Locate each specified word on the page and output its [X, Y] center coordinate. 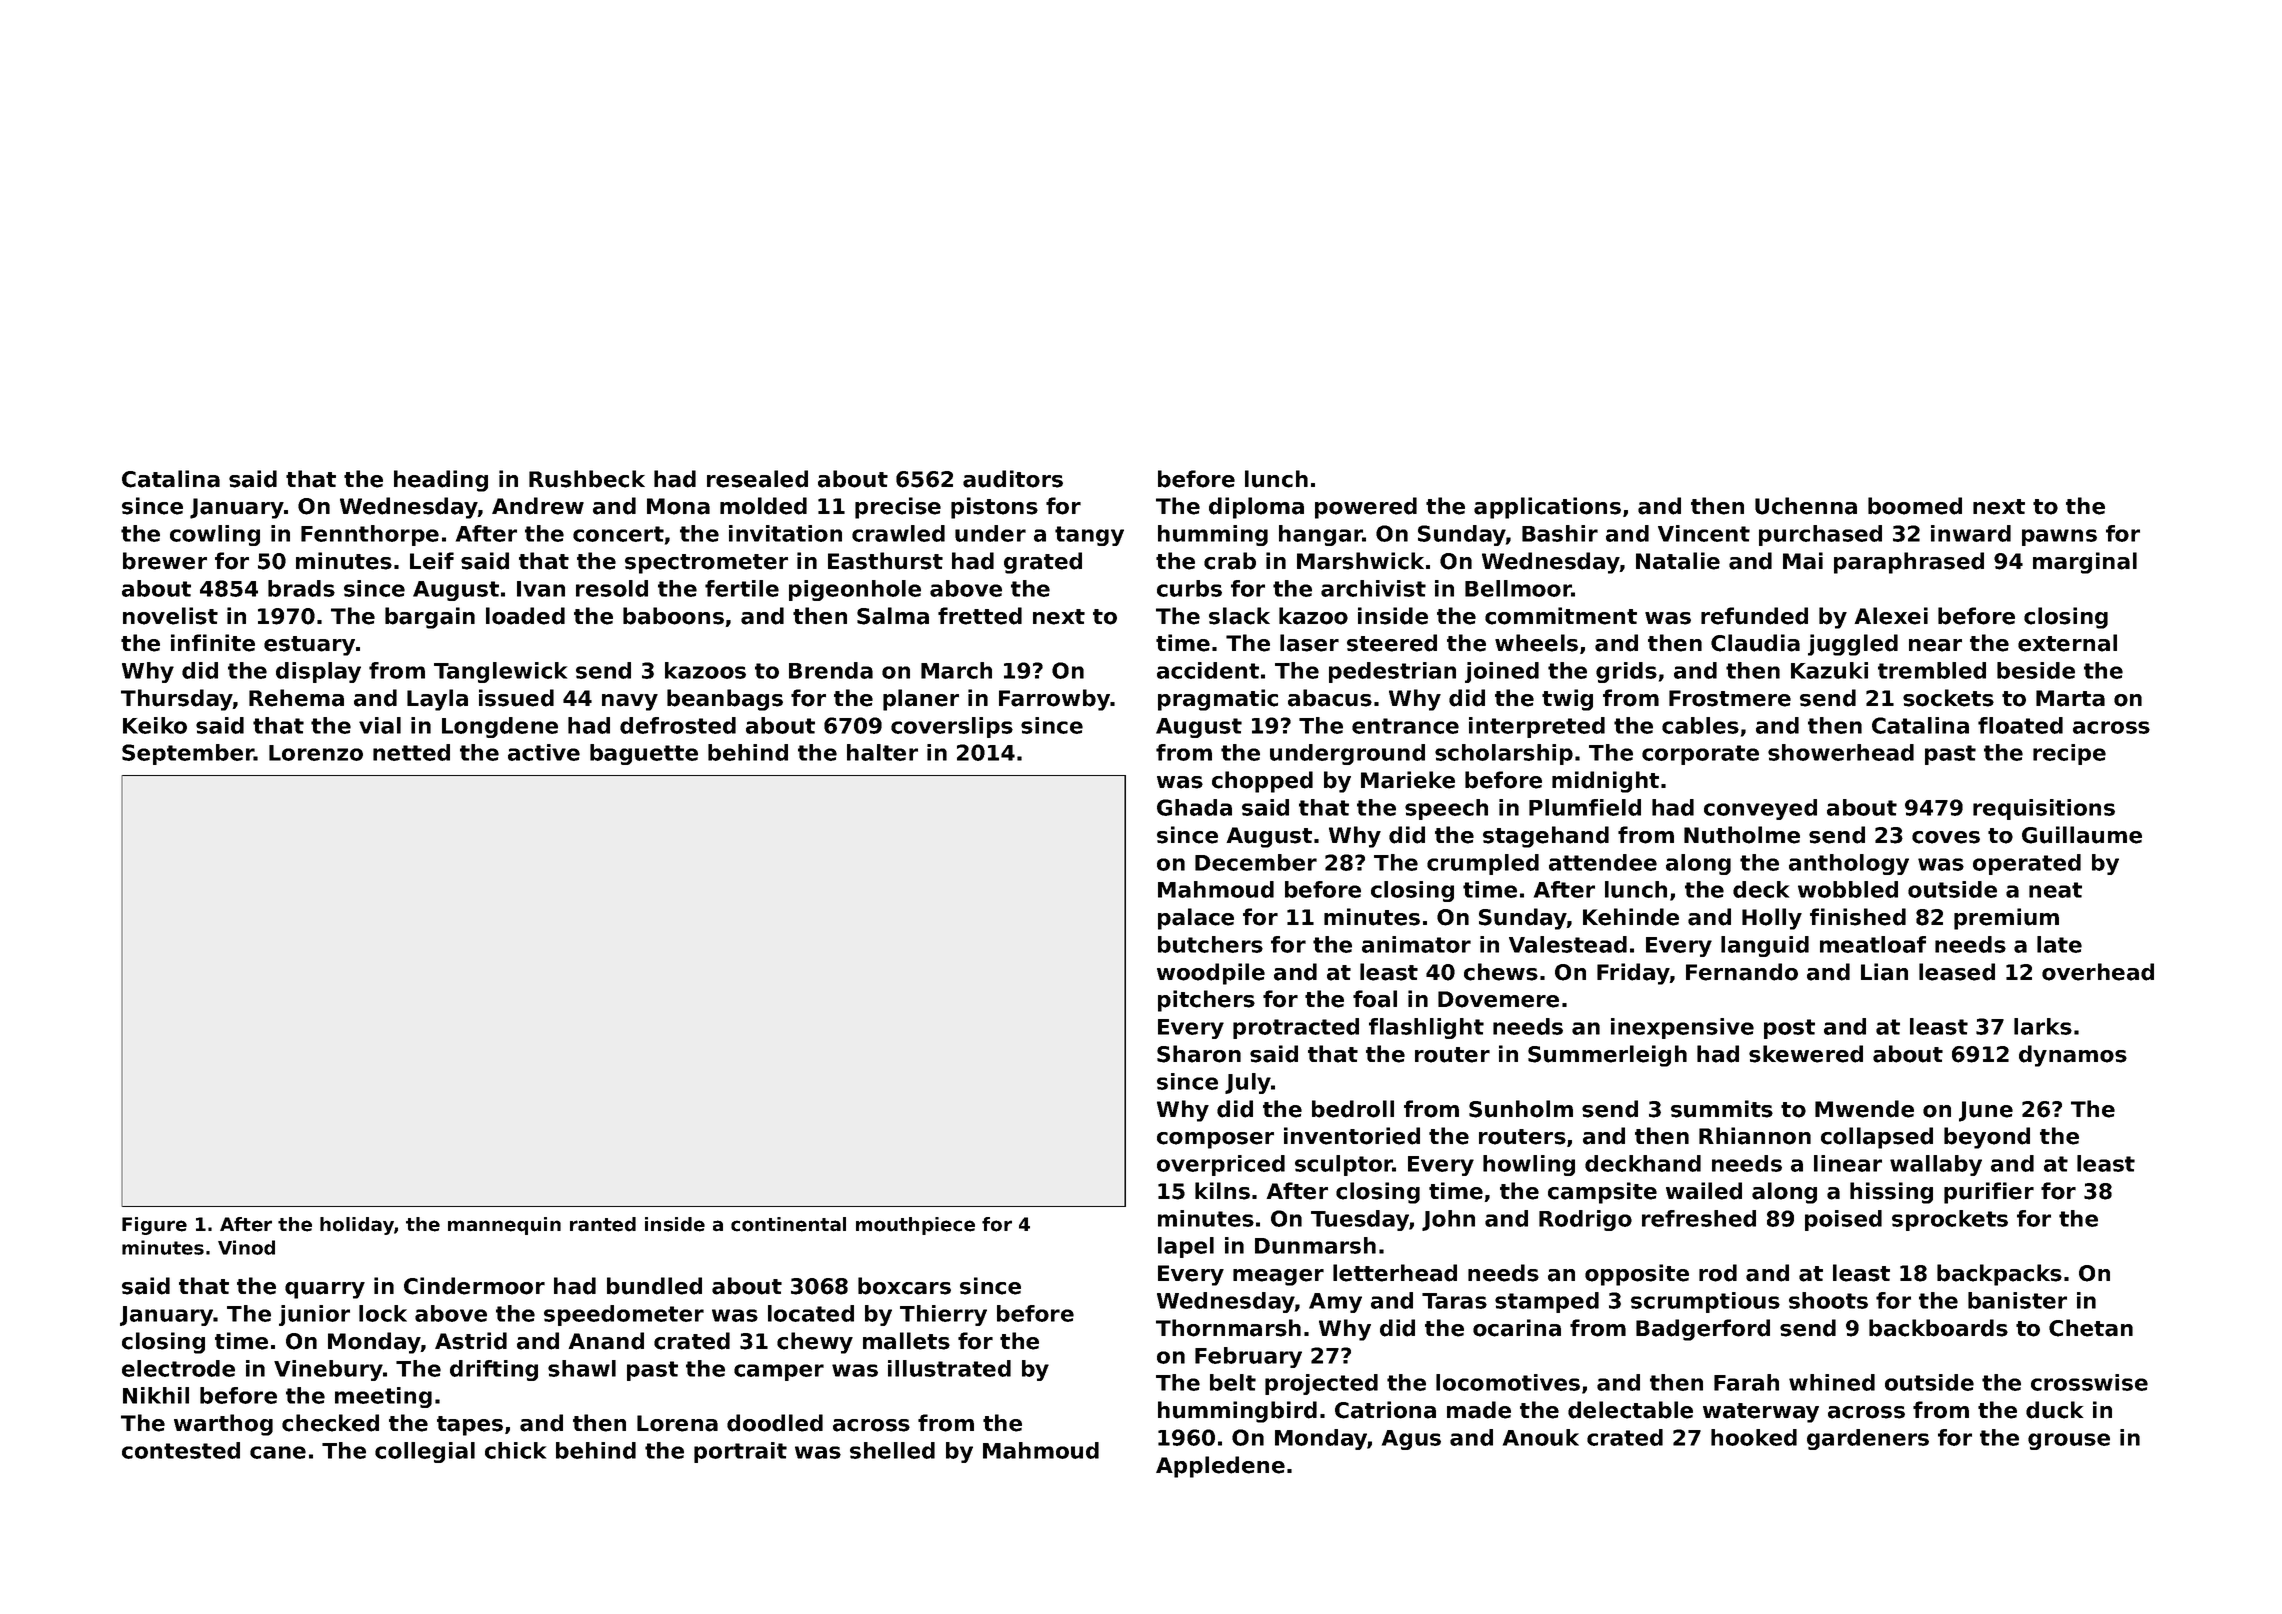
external [2067, 643]
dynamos [2073, 1056]
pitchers [1206, 1001]
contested [181, 1450]
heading [441, 481]
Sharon [1199, 1054]
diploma [1256, 508]
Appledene [1220, 1467]
